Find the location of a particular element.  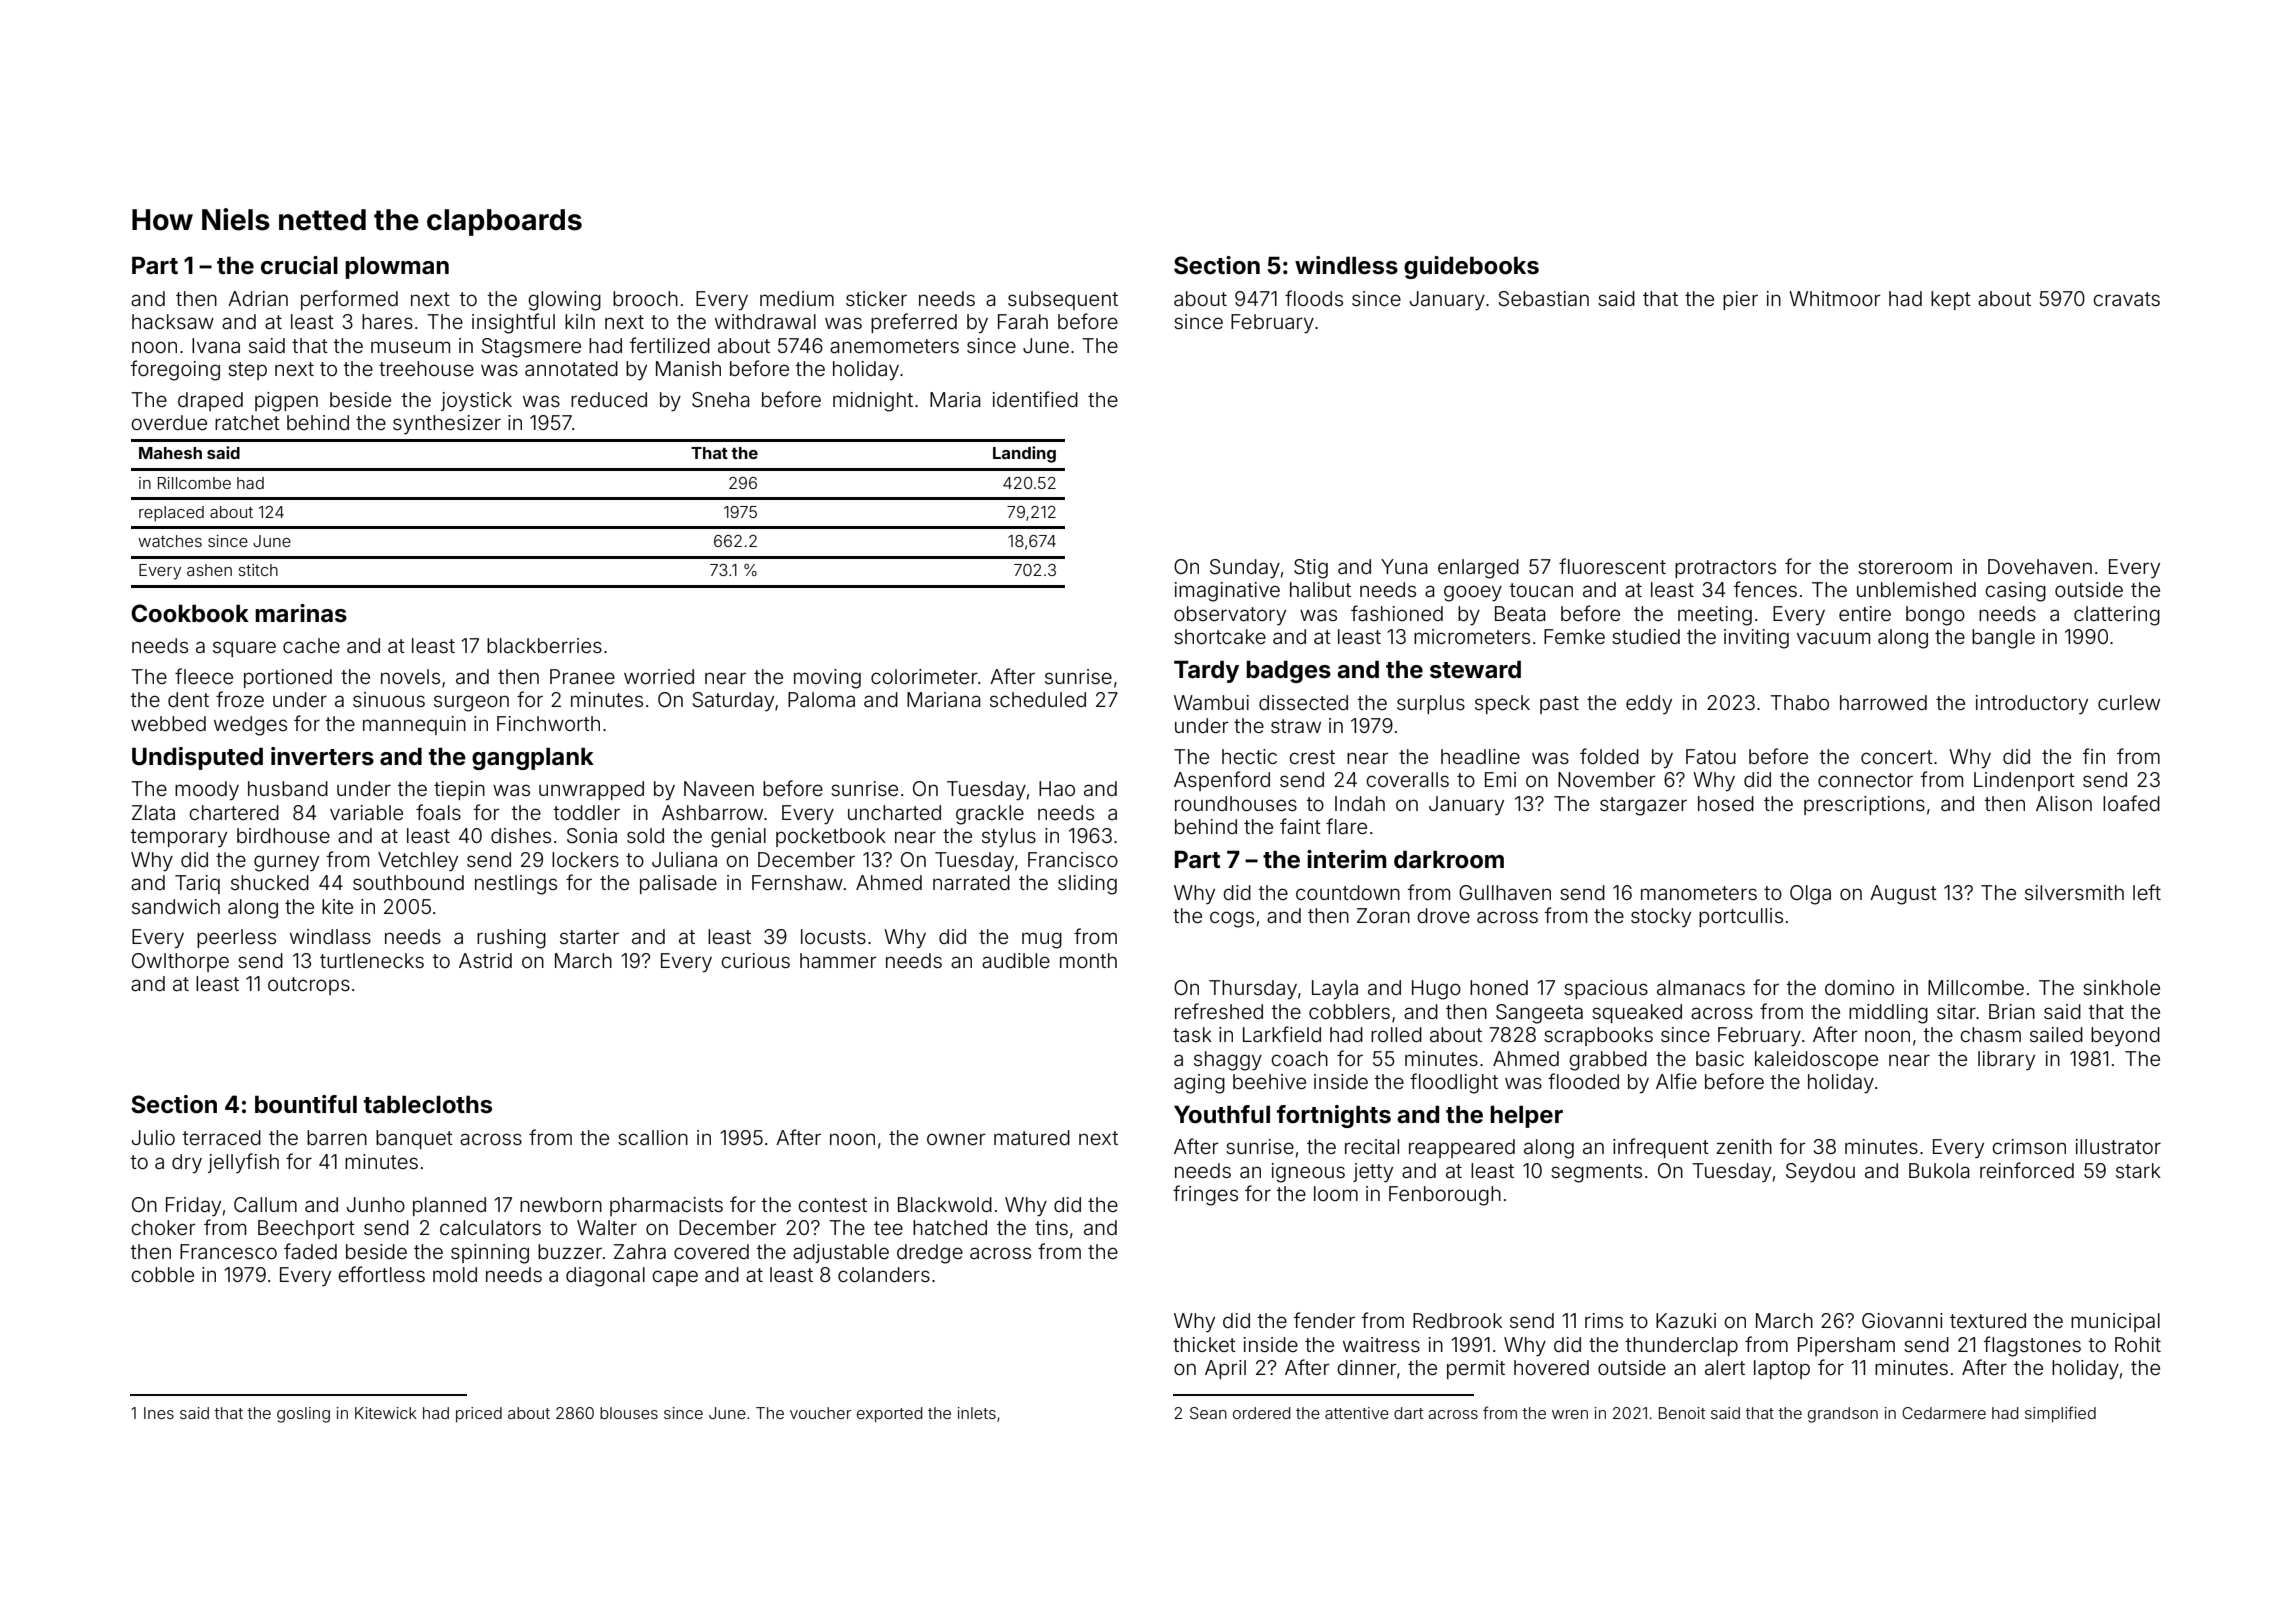

sticker is located at coordinates (876, 298).
